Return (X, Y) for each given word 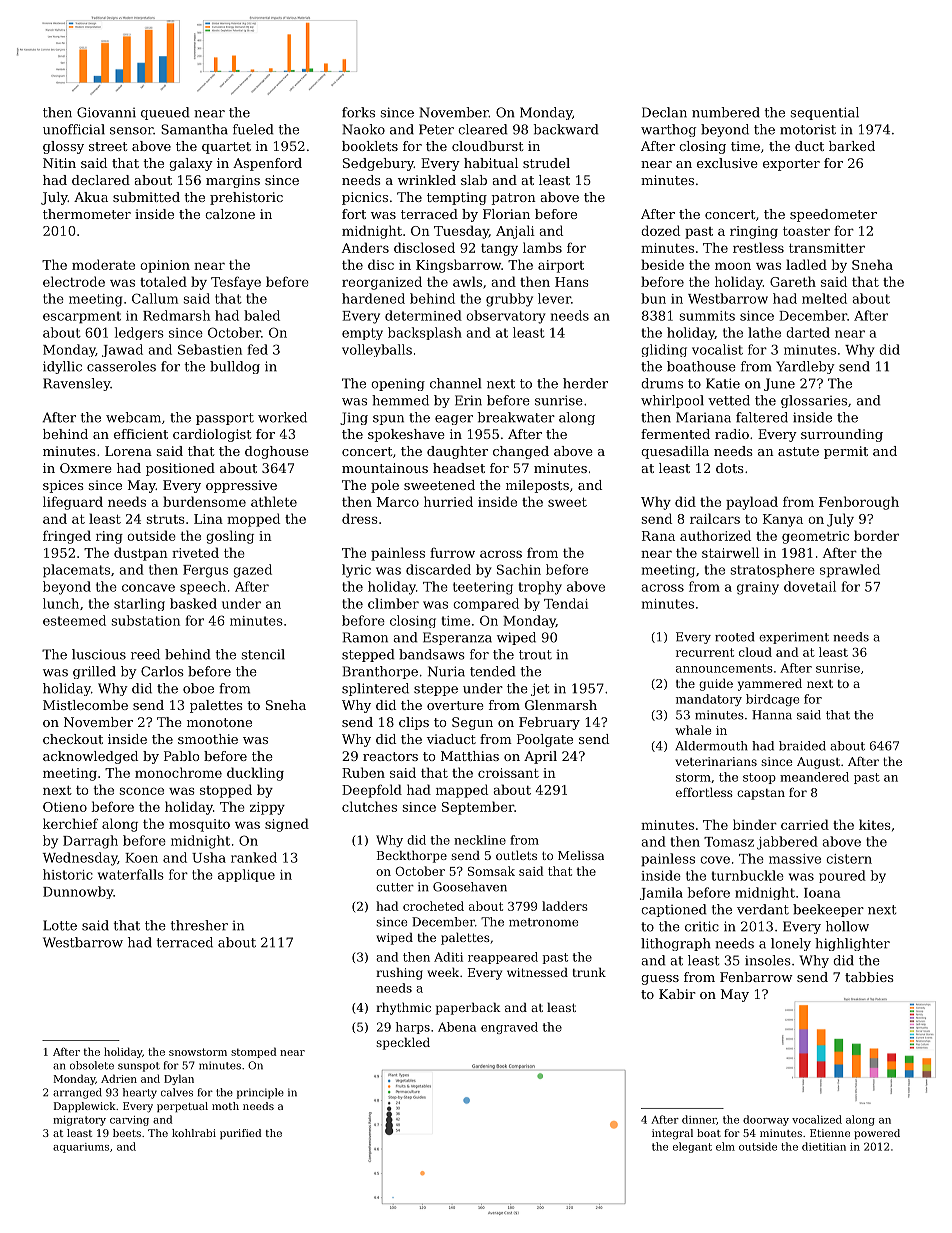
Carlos (162, 671)
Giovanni (106, 112)
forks (358, 112)
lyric (356, 571)
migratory (79, 1121)
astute (798, 451)
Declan (664, 112)
